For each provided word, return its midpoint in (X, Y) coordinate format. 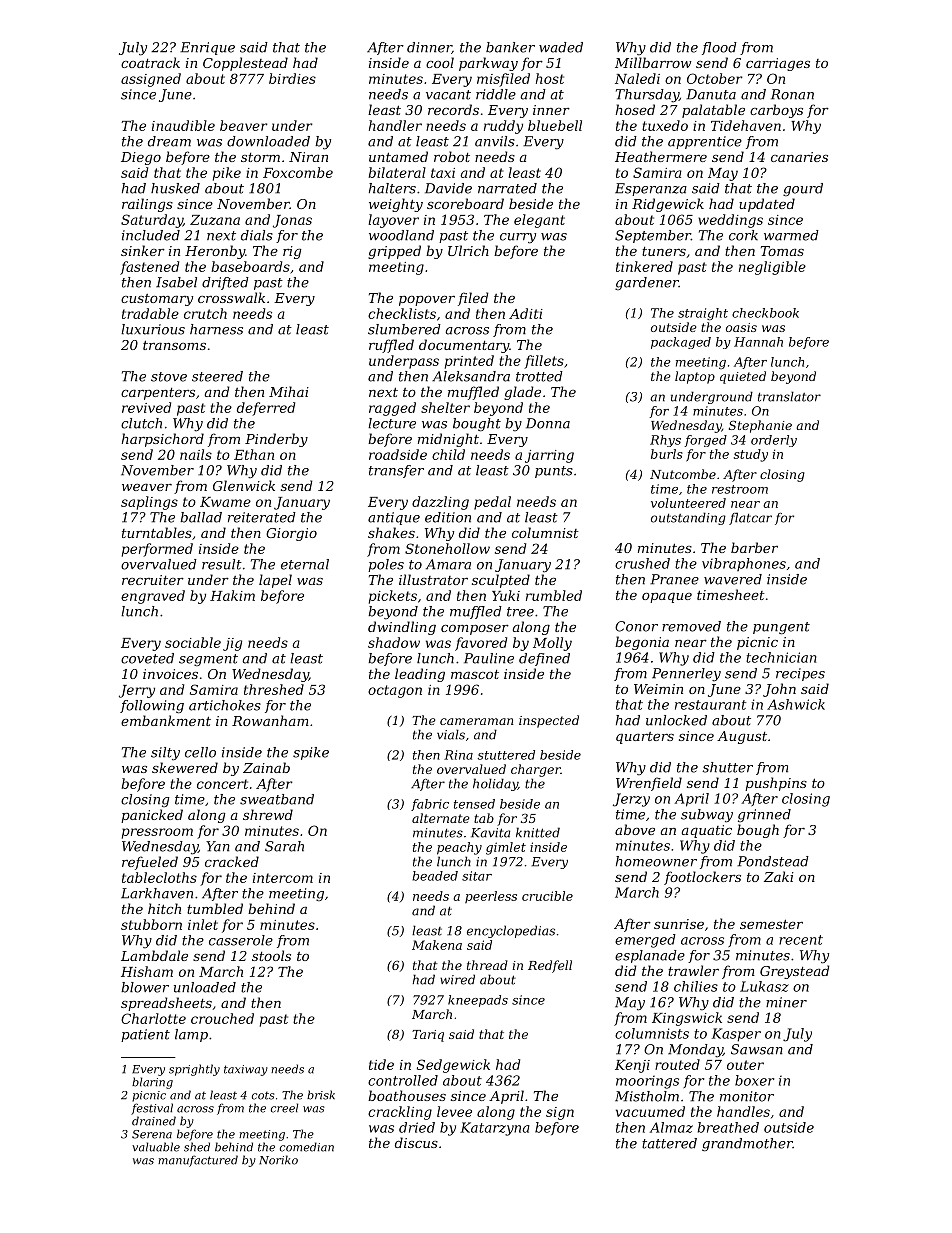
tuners (664, 251)
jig (232, 644)
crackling (400, 1113)
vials (451, 734)
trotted (539, 376)
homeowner (656, 861)
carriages (778, 64)
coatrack (150, 62)
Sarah (284, 846)
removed (691, 626)
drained (154, 1121)
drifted (225, 283)
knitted (538, 832)
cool (440, 62)
